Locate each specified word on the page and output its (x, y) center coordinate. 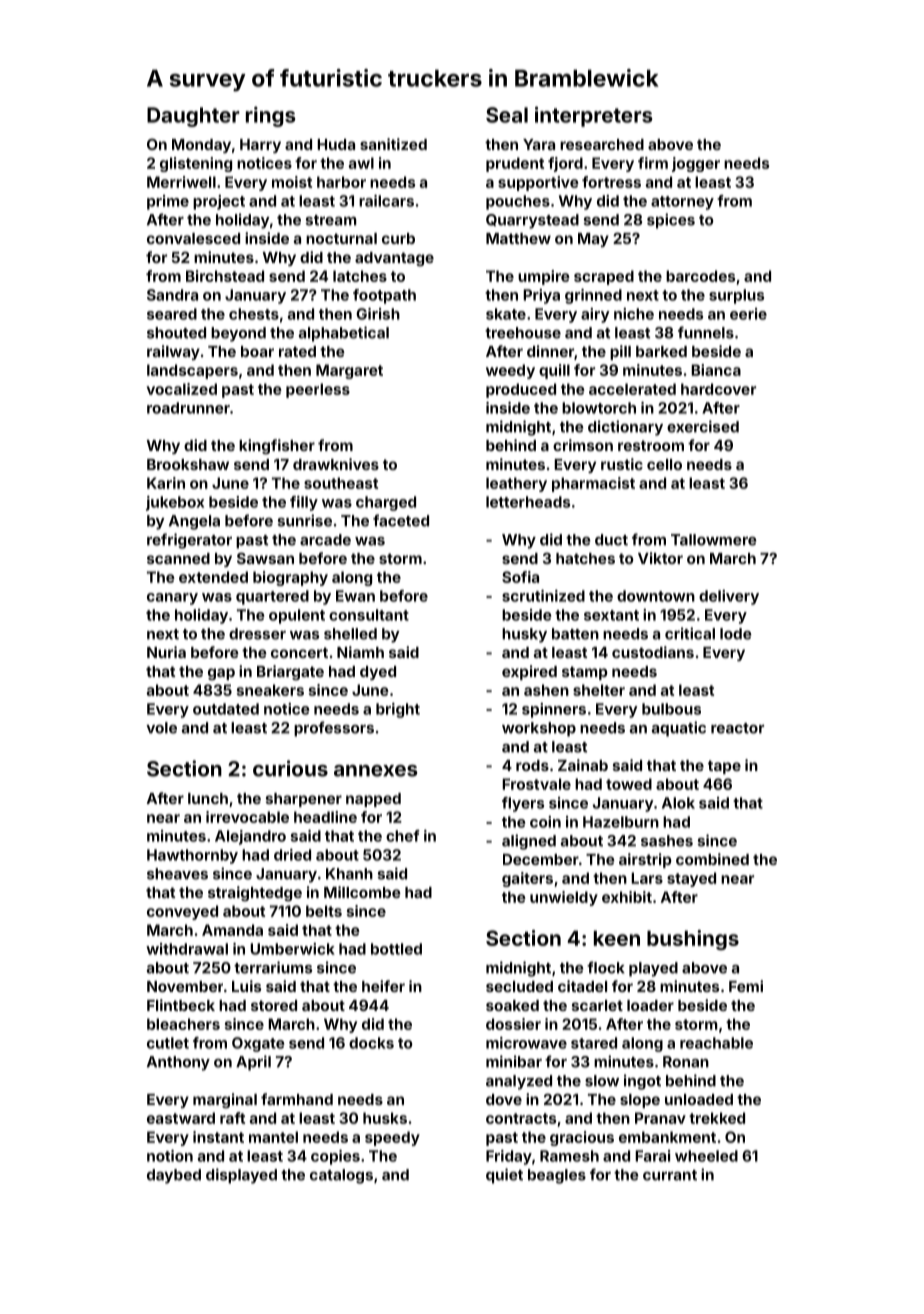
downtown (656, 596)
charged (386, 503)
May (593, 240)
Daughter (193, 117)
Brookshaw (188, 464)
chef (403, 836)
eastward (181, 1118)
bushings (693, 940)
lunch (208, 798)
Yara (539, 144)
